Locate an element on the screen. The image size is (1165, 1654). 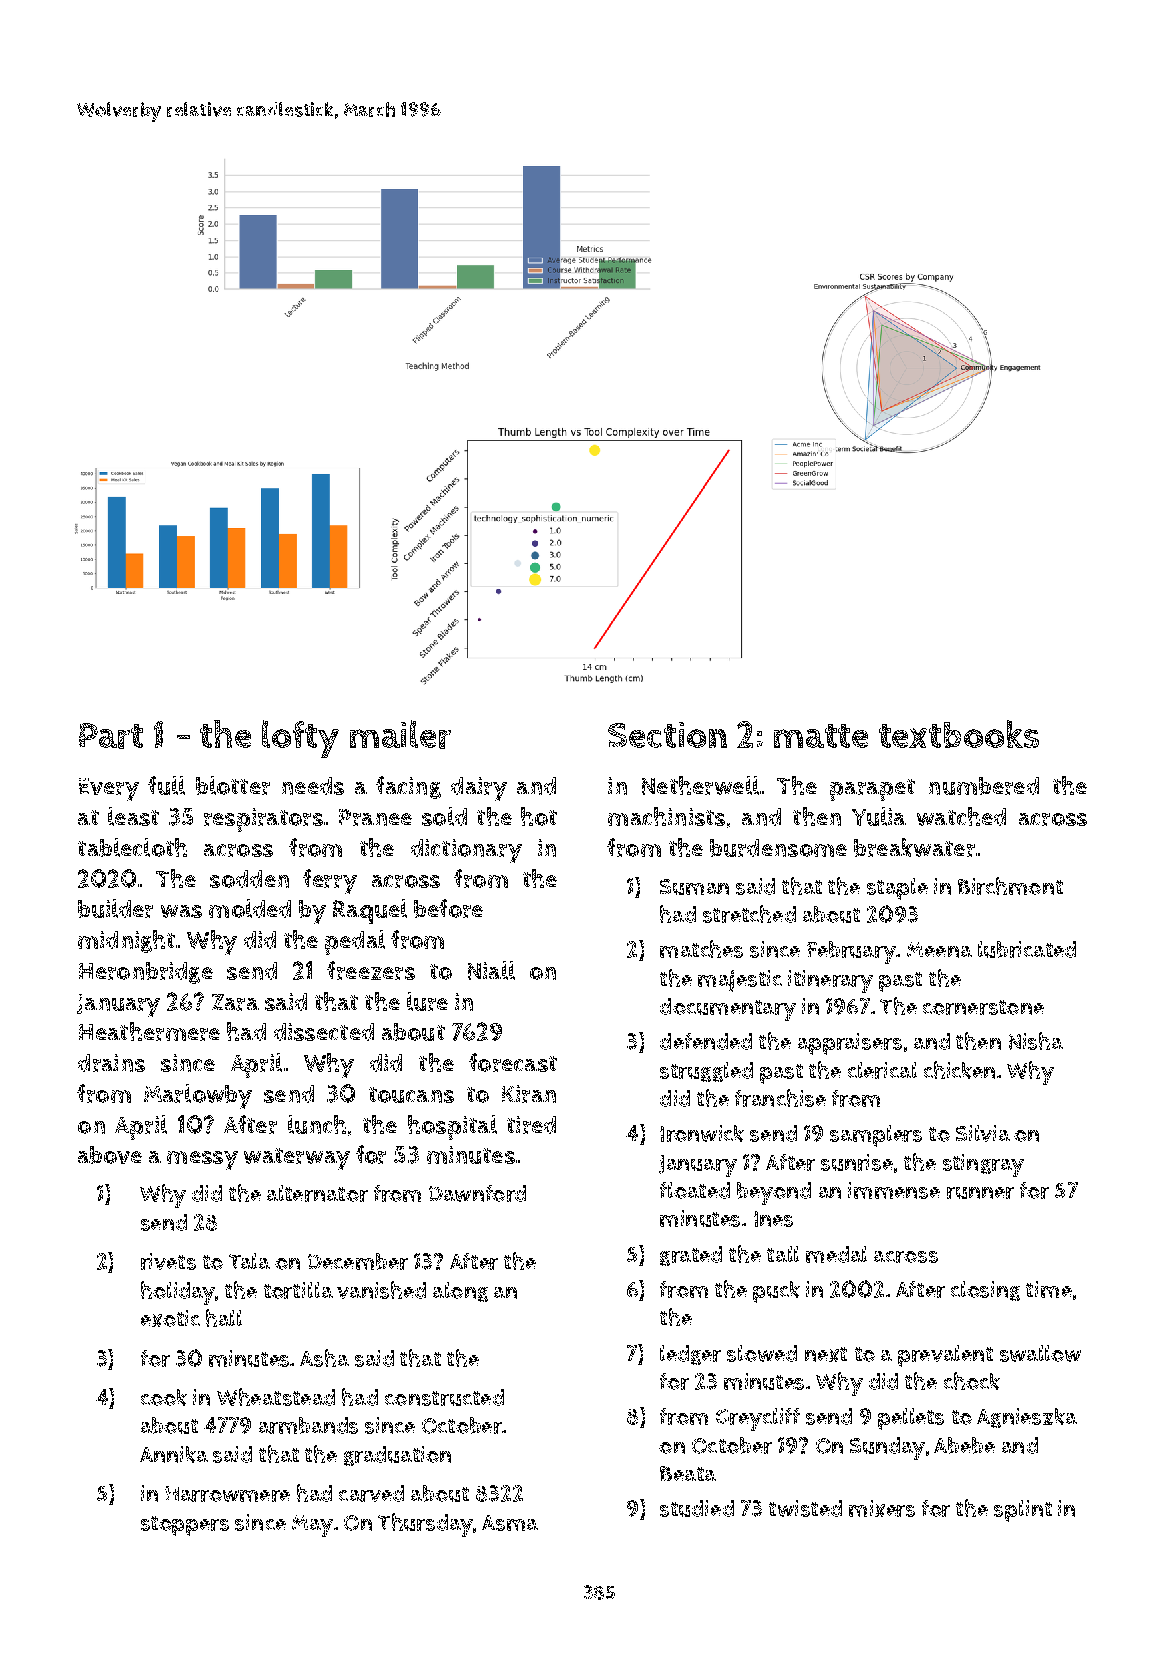
least is located at coordinates (133, 816).
